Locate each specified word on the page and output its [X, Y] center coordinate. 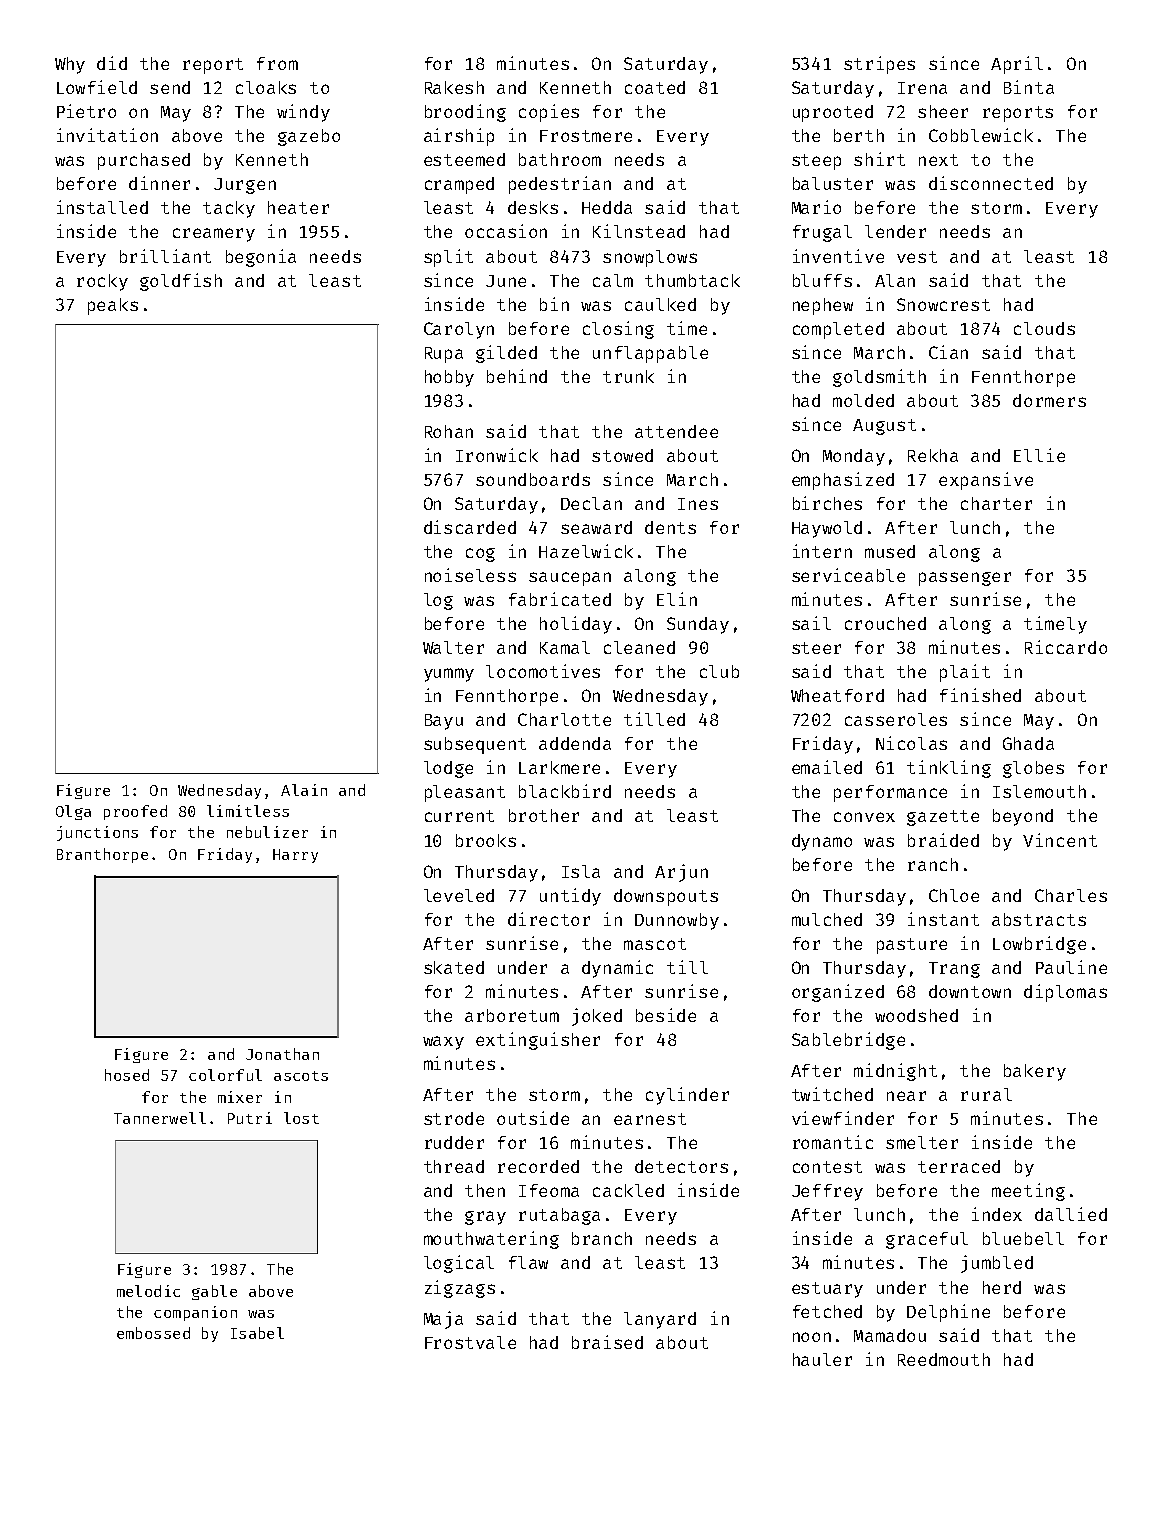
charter [996, 503]
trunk [628, 376]
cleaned [639, 647]
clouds [1044, 328]
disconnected [991, 183]
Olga [73, 812]
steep [816, 162]
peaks [113, 306]
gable [214, 1292]
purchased [144, 161]
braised [607, 1342]
